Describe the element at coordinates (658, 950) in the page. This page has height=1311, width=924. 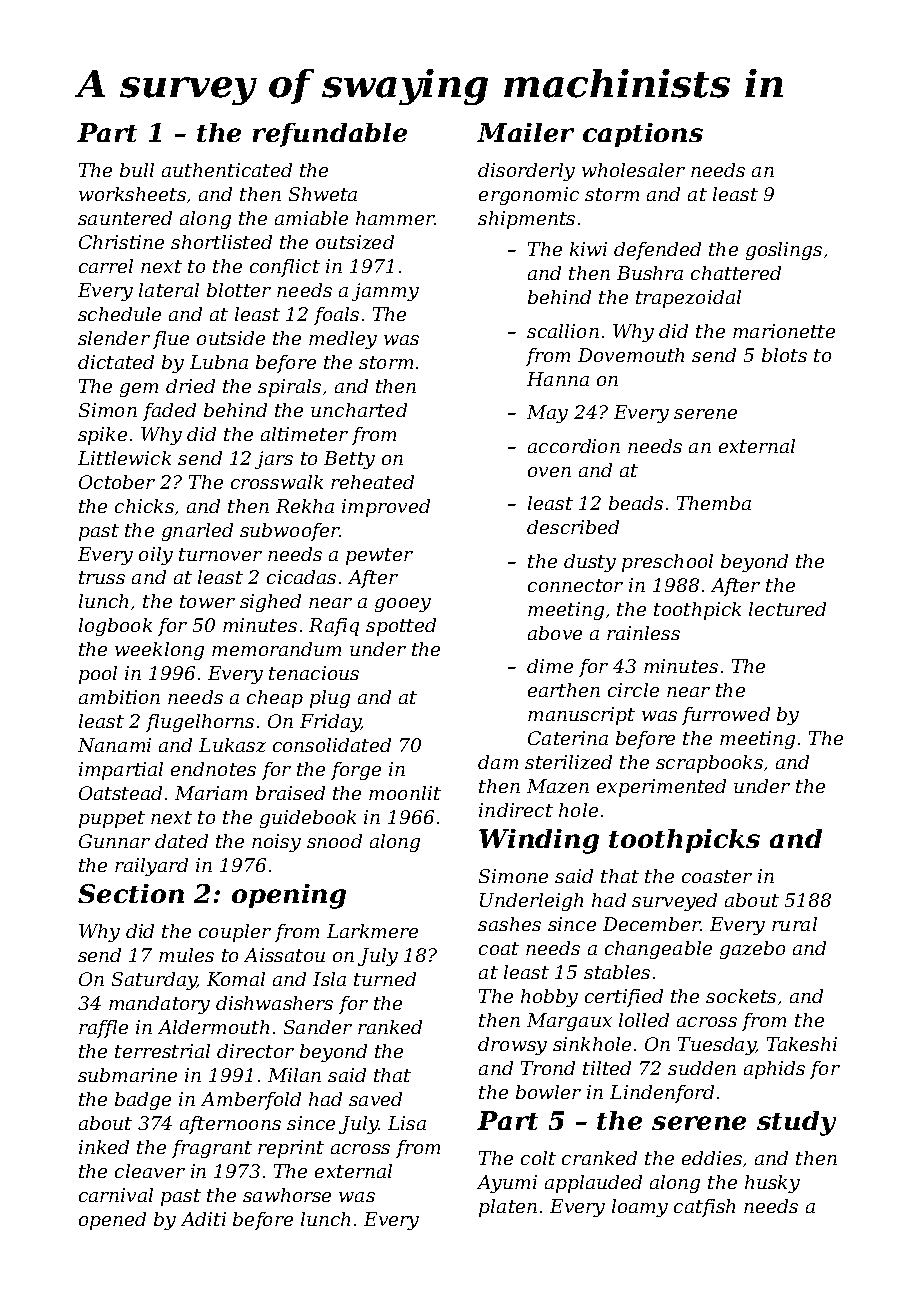
I see `changeable` at that location.
